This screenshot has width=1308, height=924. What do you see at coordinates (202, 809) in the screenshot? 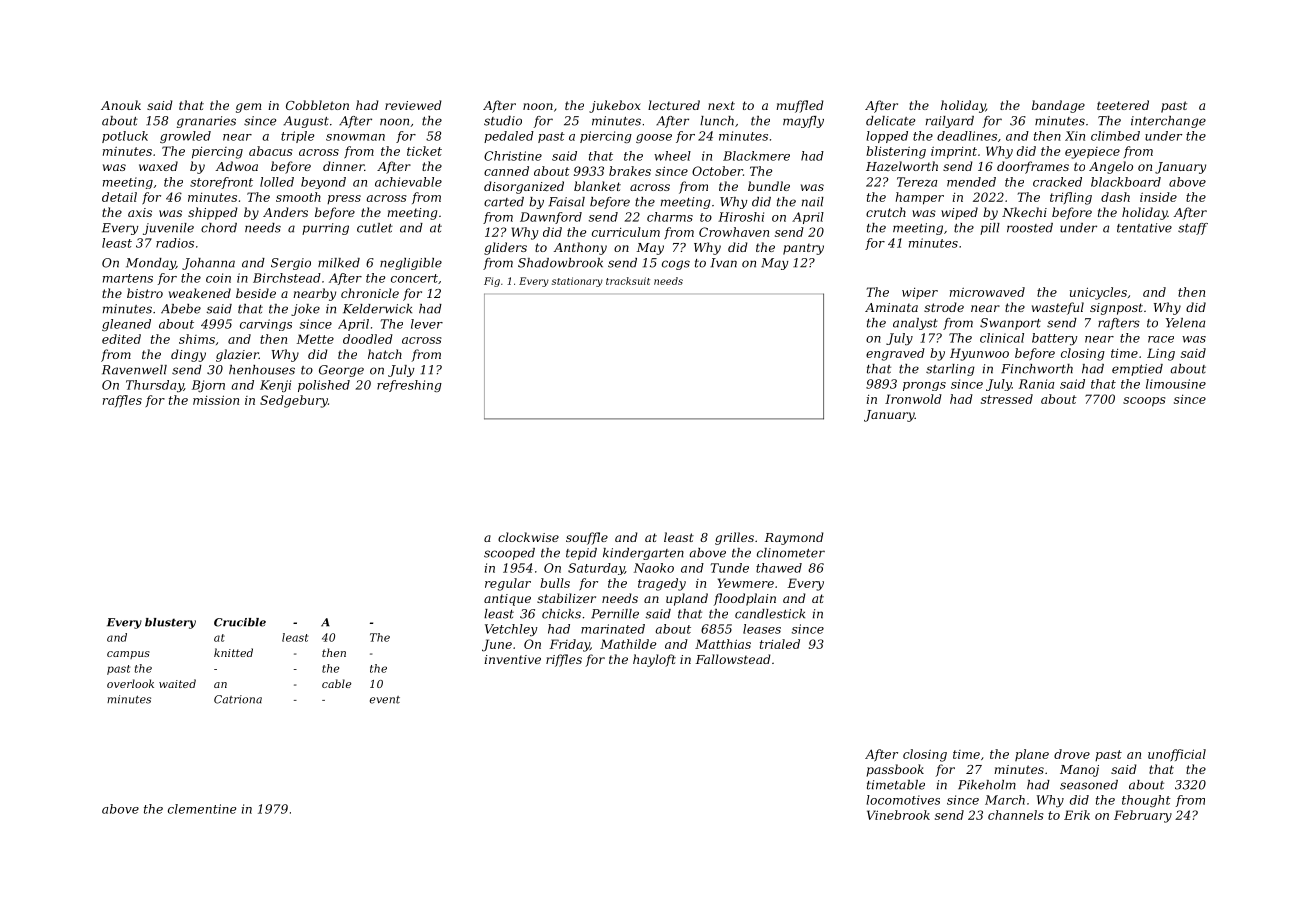
I see `clementine` at bounding box center [202, 809].
